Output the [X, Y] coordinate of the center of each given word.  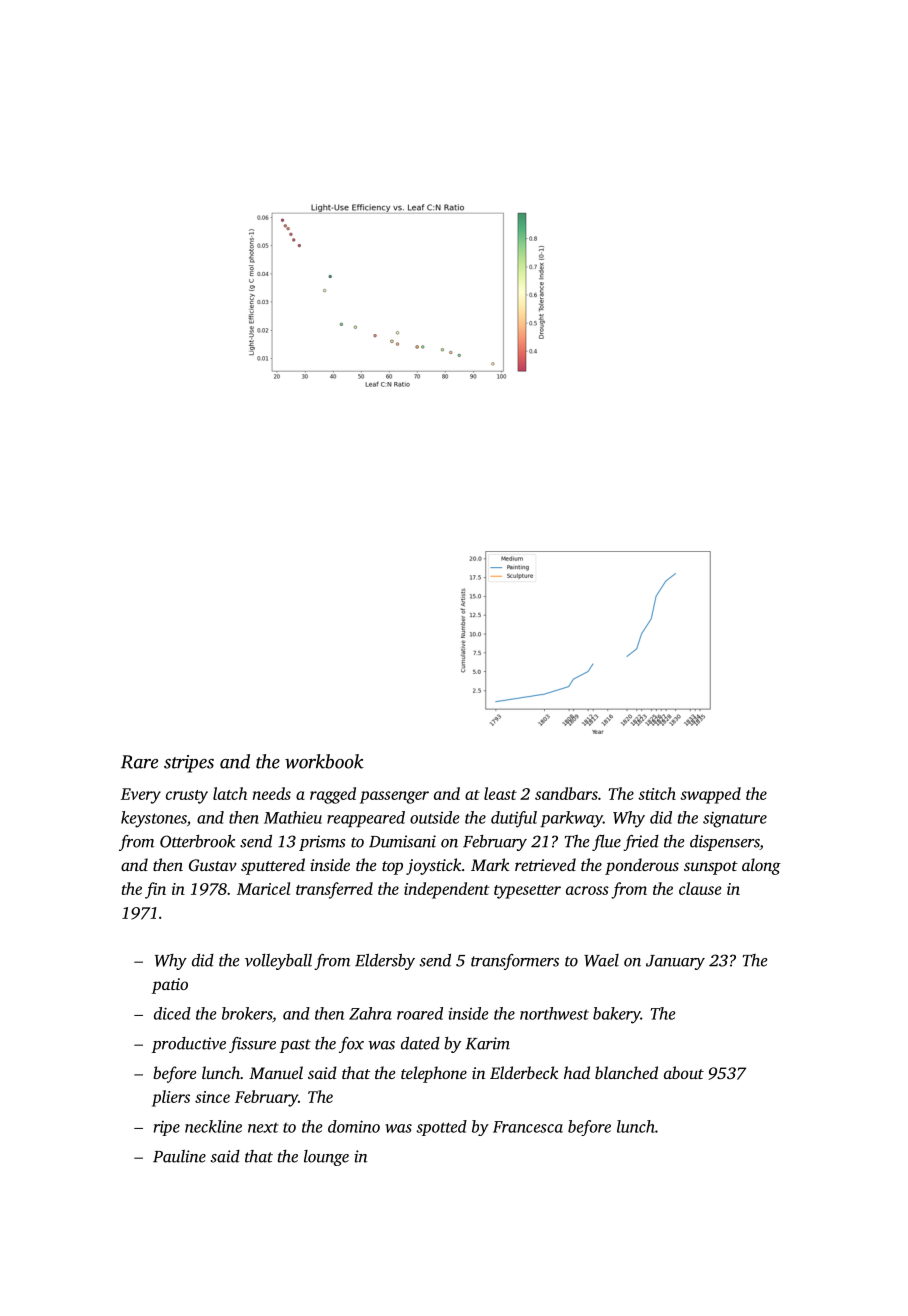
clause [700, 888]
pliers [171, 1098]
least [500, 793]
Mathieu [293, 817]
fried [641, 843]
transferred [334, 890]
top [392, 868]
